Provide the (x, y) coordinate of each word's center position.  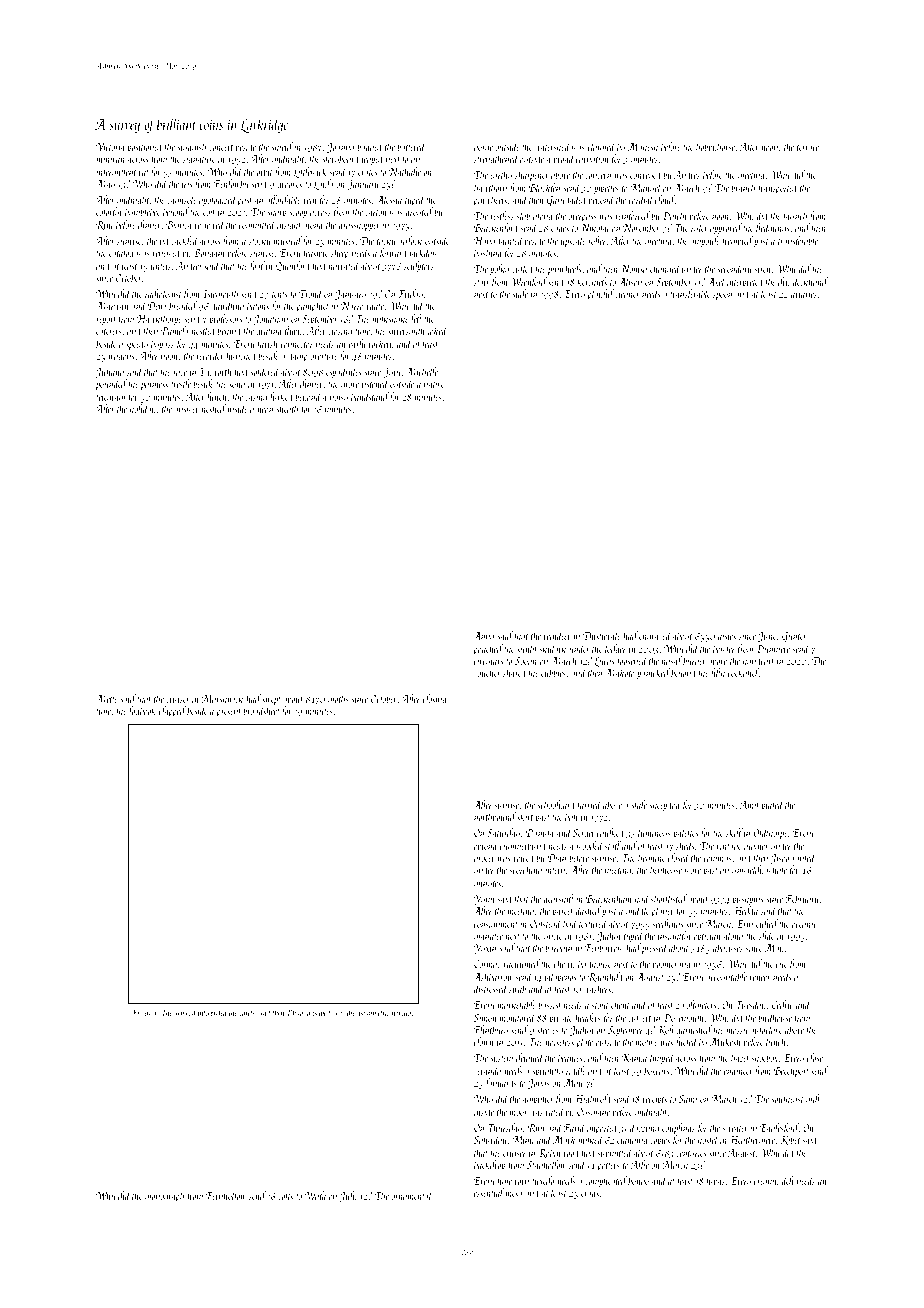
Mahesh (643, 146)
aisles (727, 635)
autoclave (766, 1029)
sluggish (191, 147)
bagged (370, 147)
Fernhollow (226, 1195)
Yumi (484, 900)
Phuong (298, 1013)
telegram (110, 397)
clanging (632, 1140)
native (434, 385)
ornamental (412, 1195)
